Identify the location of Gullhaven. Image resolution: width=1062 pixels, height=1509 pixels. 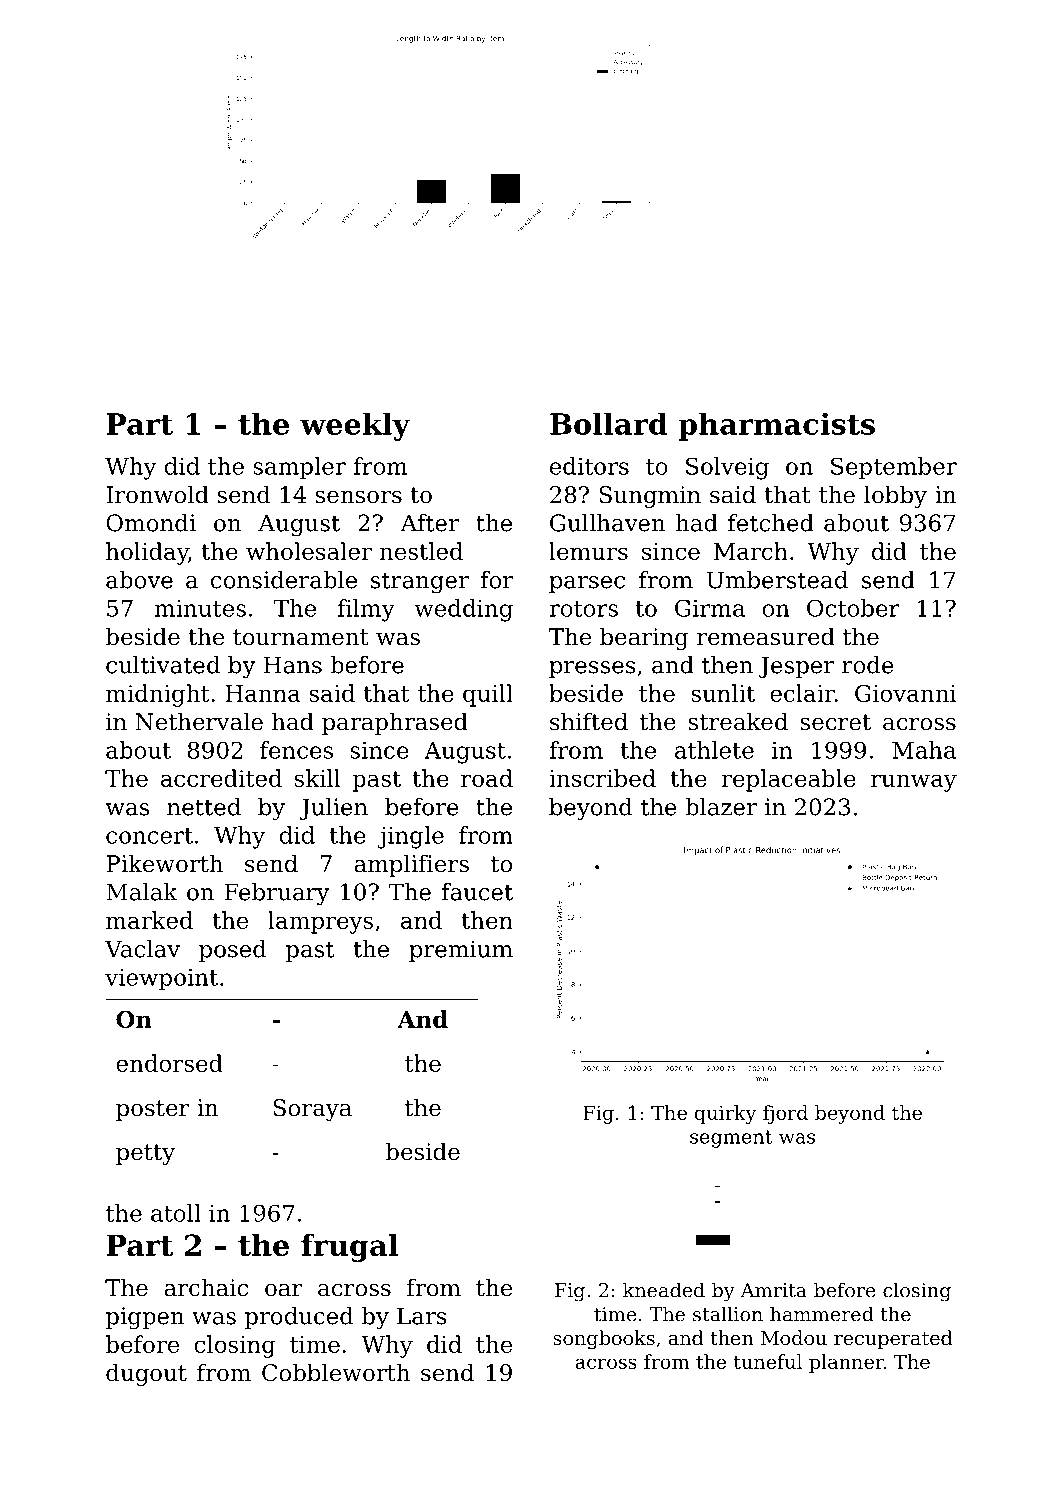
(607, 523).
